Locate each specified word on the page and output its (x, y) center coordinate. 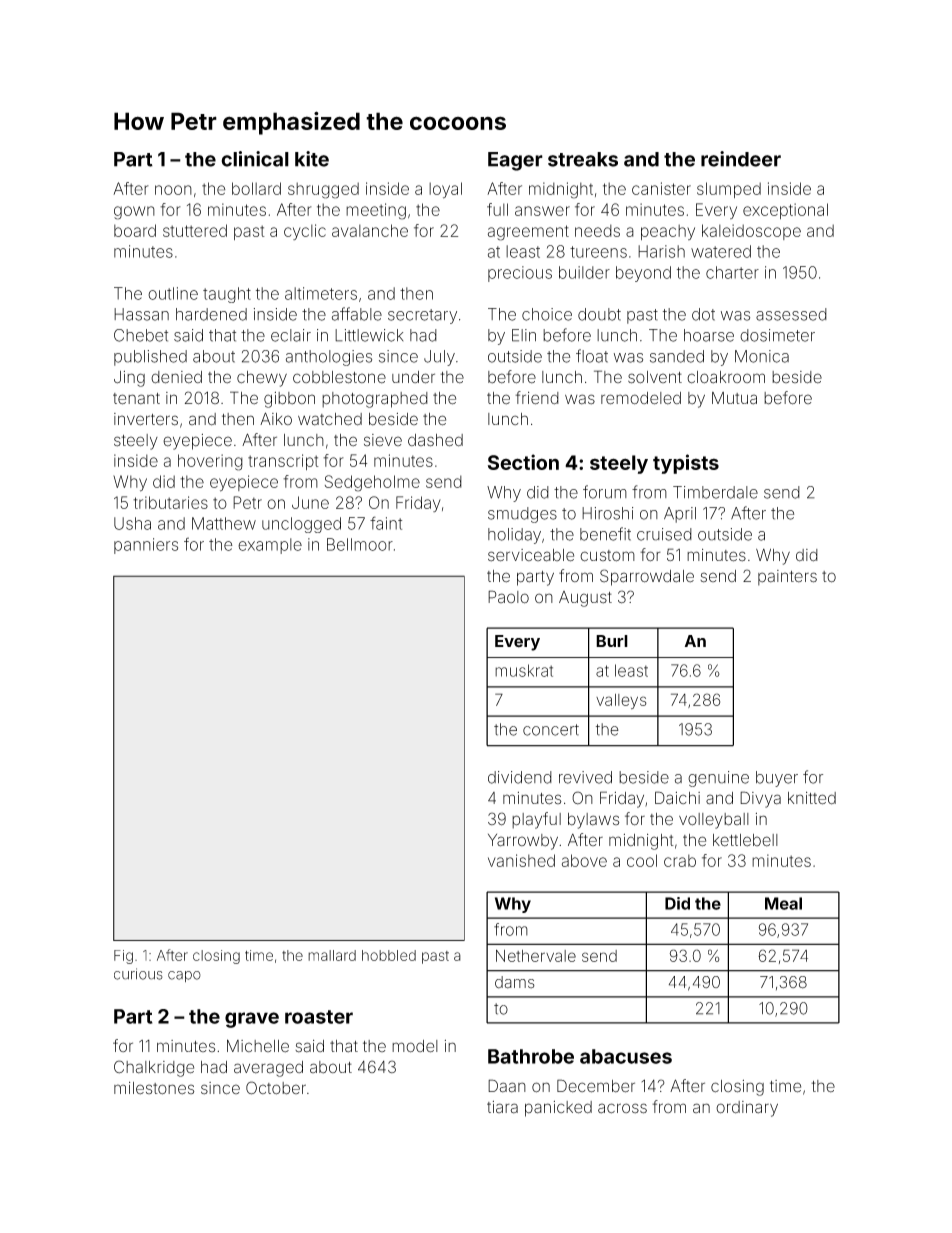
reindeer (741, 159)
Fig (123, 957)
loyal (445, 190)
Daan (507, 1086)
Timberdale (715, 492)
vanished (521, 860)
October (276, 1088)
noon (173, 190)
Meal (783, 903)
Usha (132, 523)
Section (523, 462)
